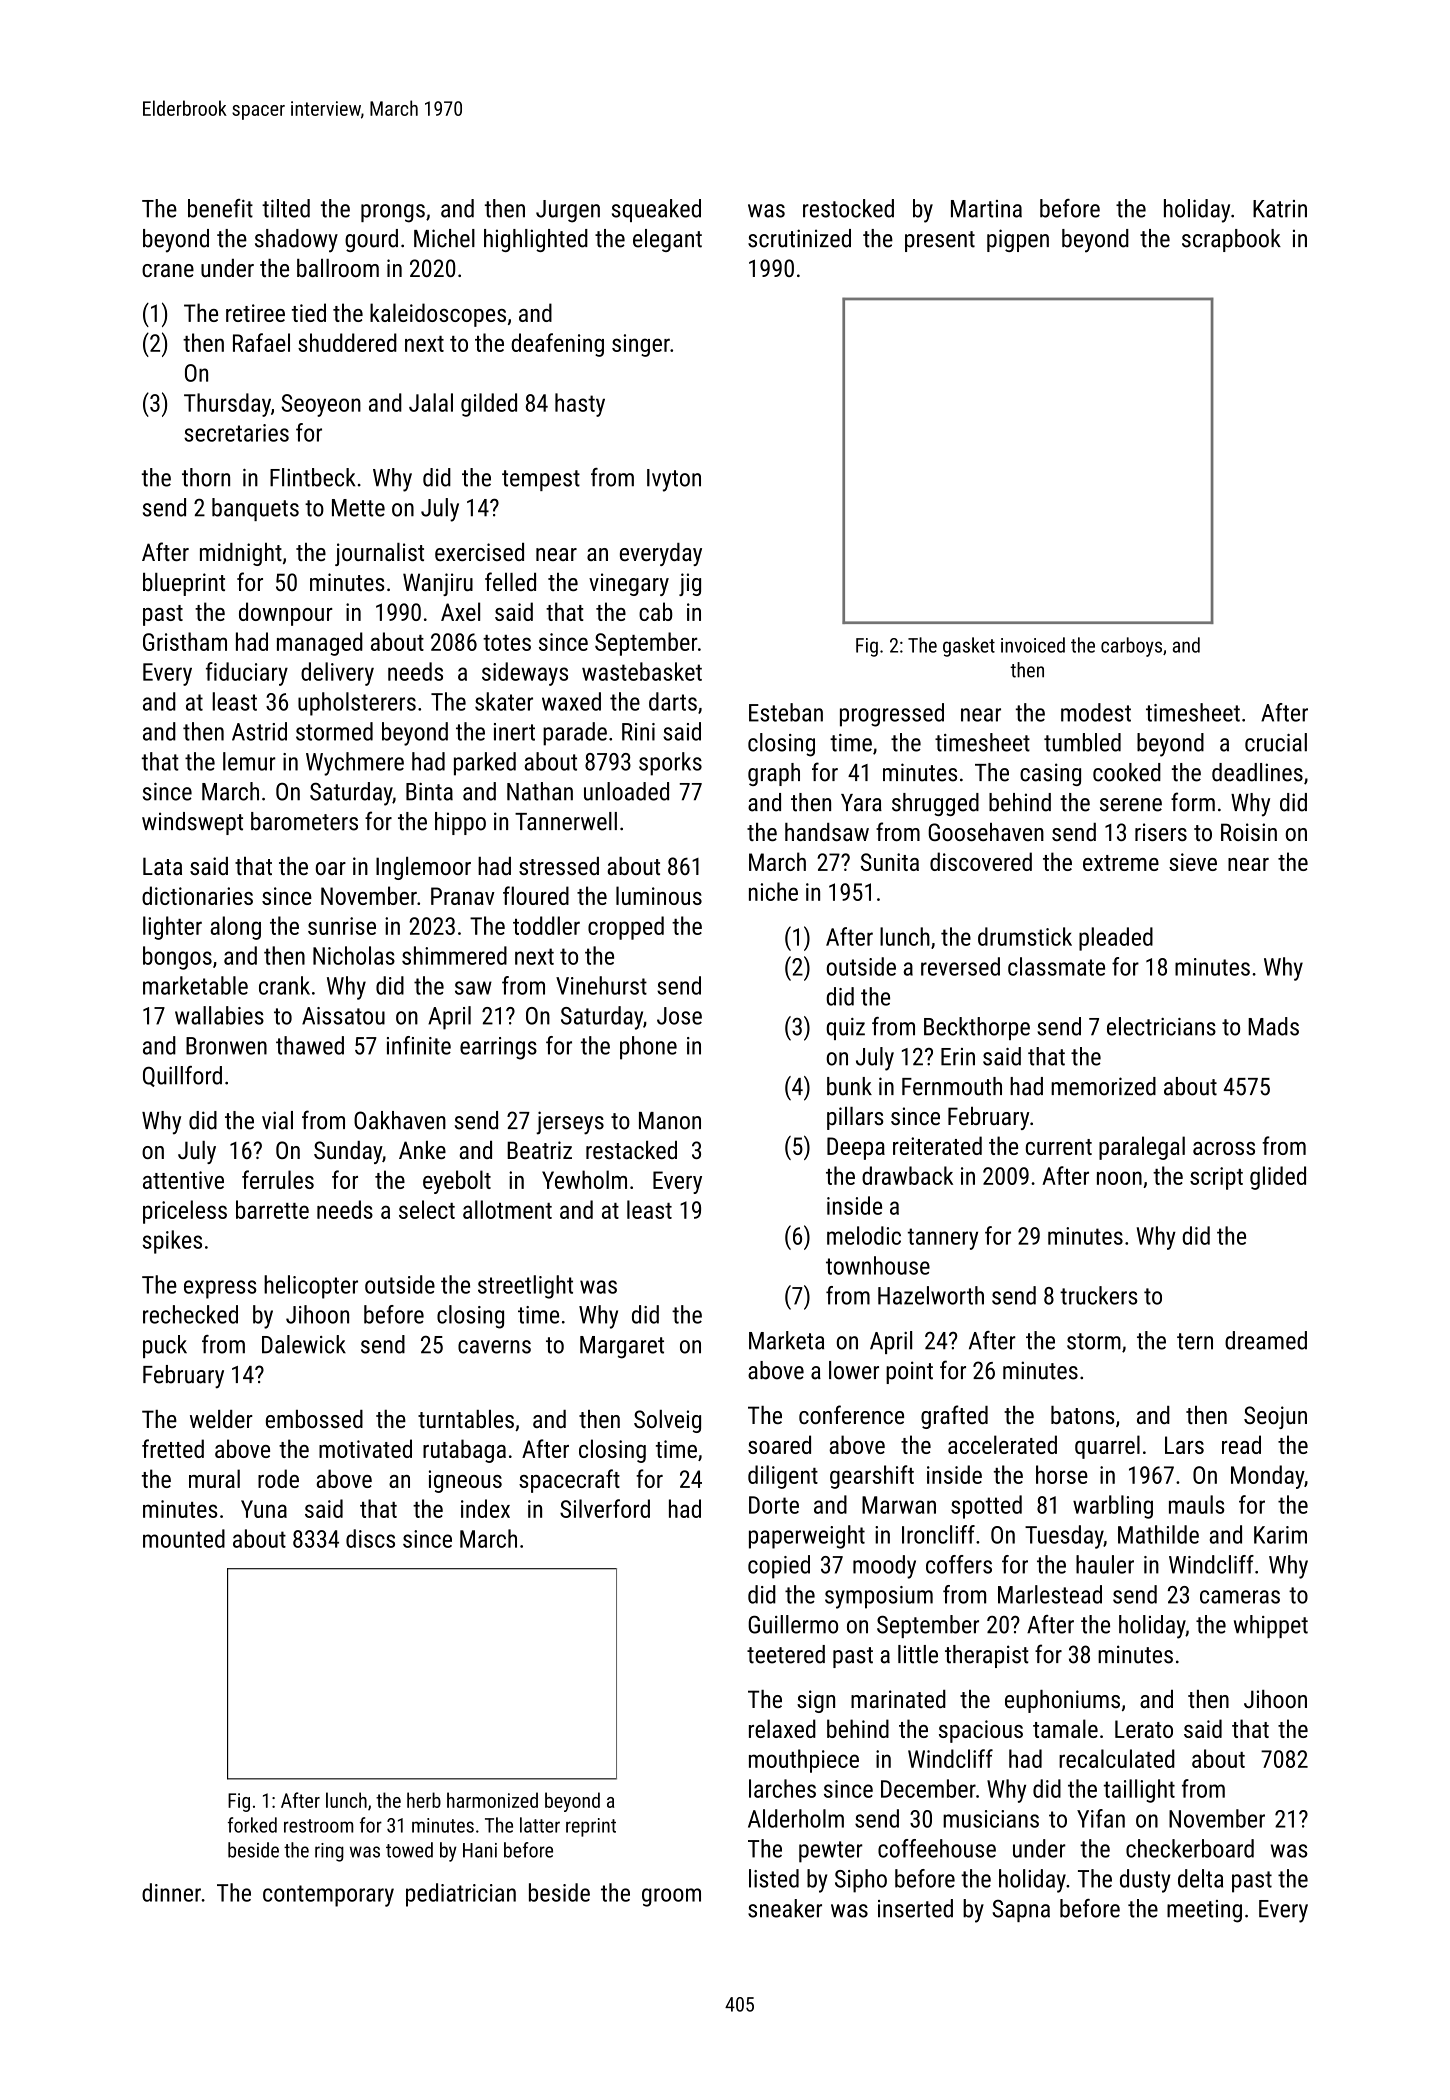  What do you see at coordinates (252, 1825) in the screenshot?
I see `forked` at bounding box center [252, 1825].
